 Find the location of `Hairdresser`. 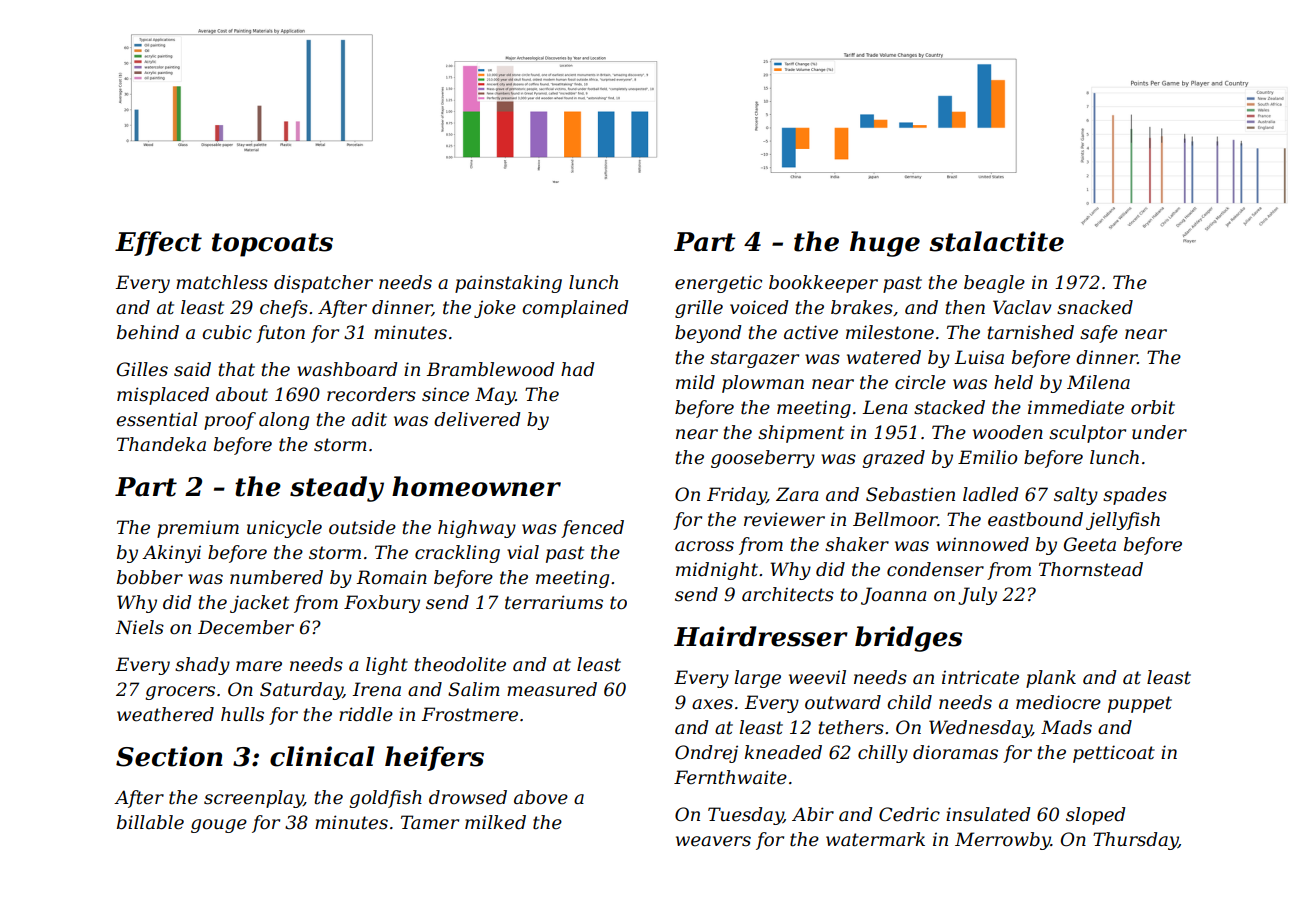

Hairdresser is located at coordinates (761, 636).
